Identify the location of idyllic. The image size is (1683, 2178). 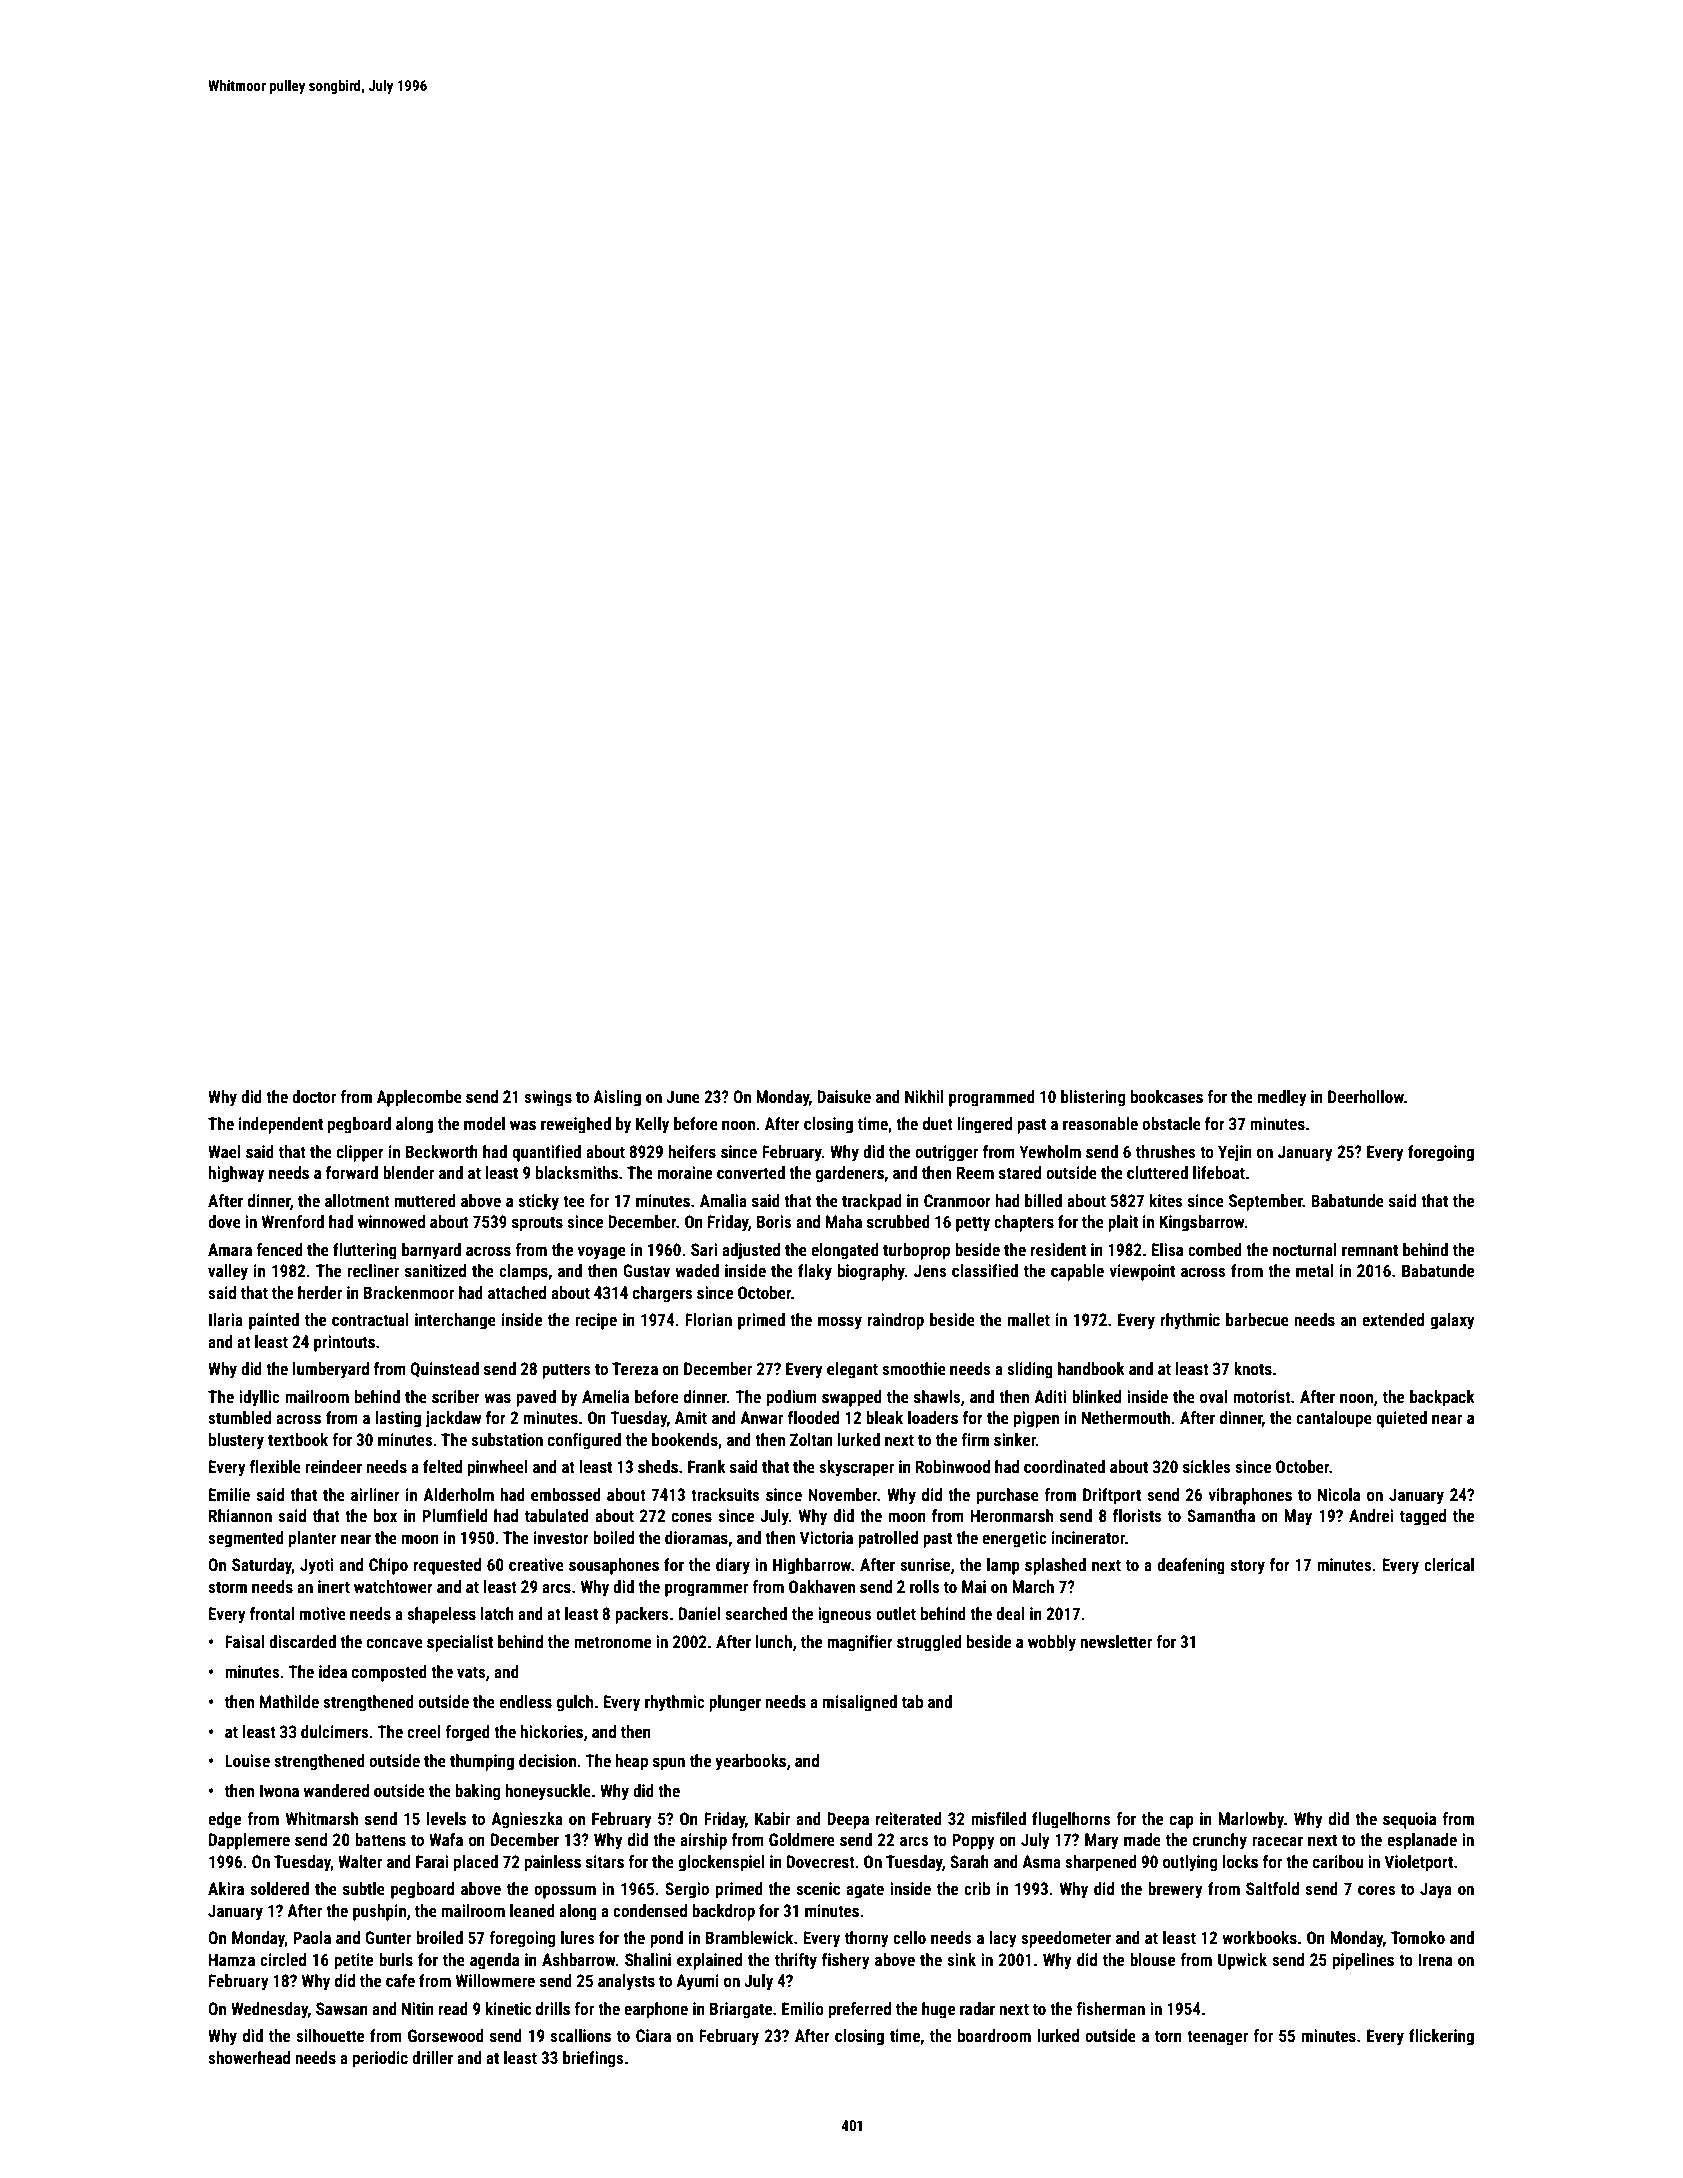
(259, 1398).
